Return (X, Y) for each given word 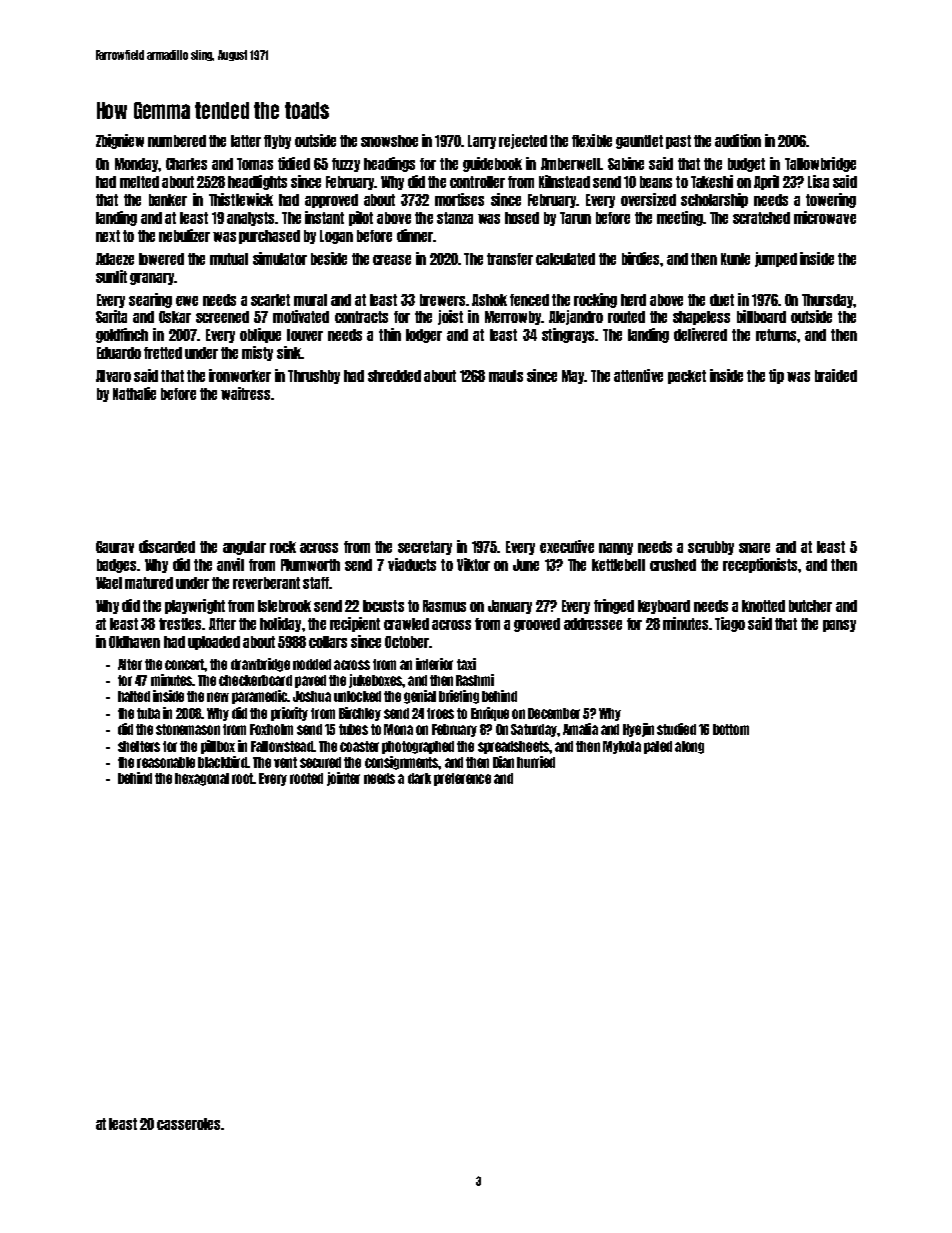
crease (392, 260)
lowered (161, 259)
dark (419, 778)
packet (687, 377)
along (689, 747)
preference (462, 779)
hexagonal (202, 779)
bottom (731, 729)
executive (567, 546)
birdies (640, 258)
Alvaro (113, 376)
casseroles (188, 1124)
